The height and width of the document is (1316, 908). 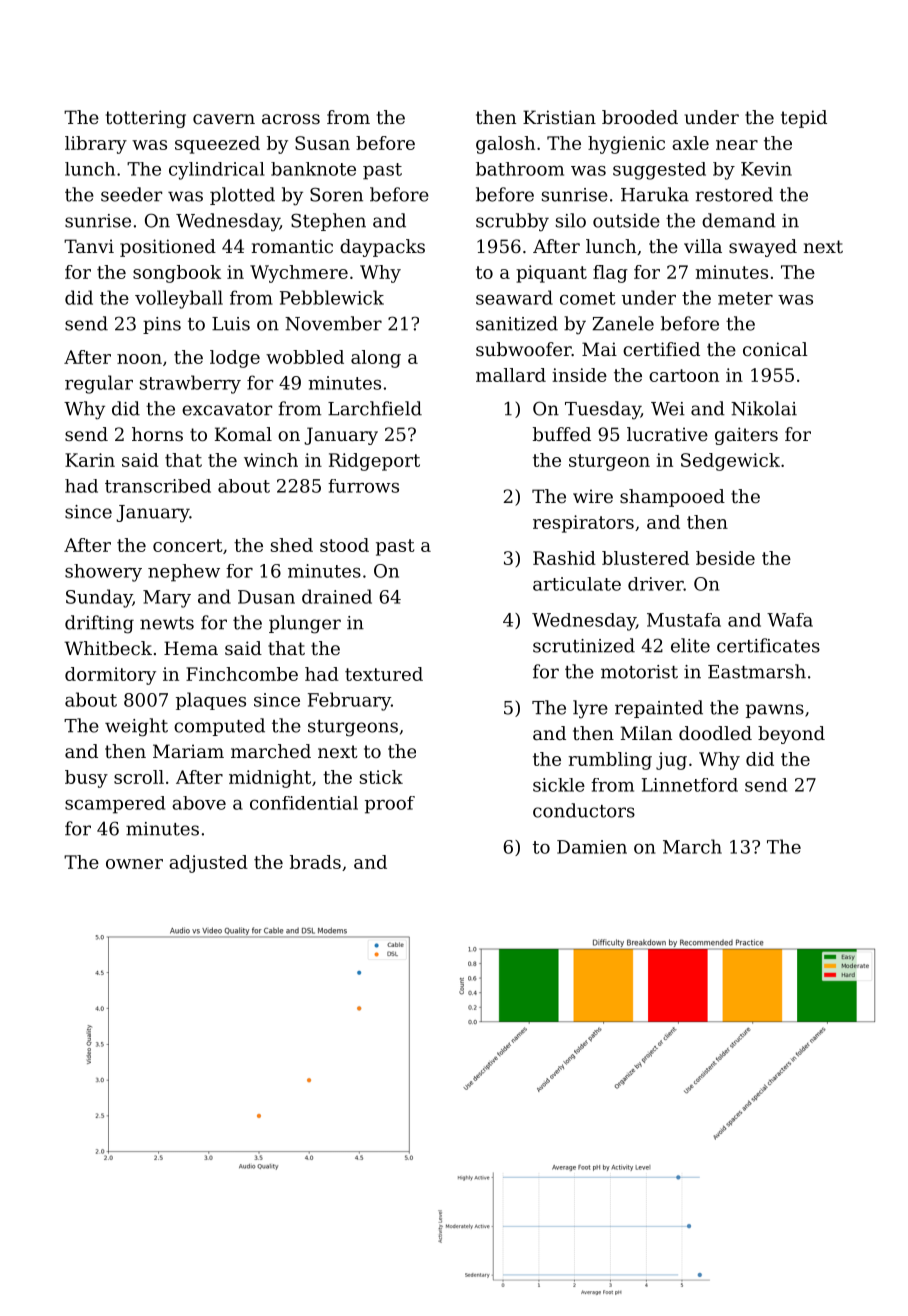 I want to click on beside, so click(x=725, y=558).
